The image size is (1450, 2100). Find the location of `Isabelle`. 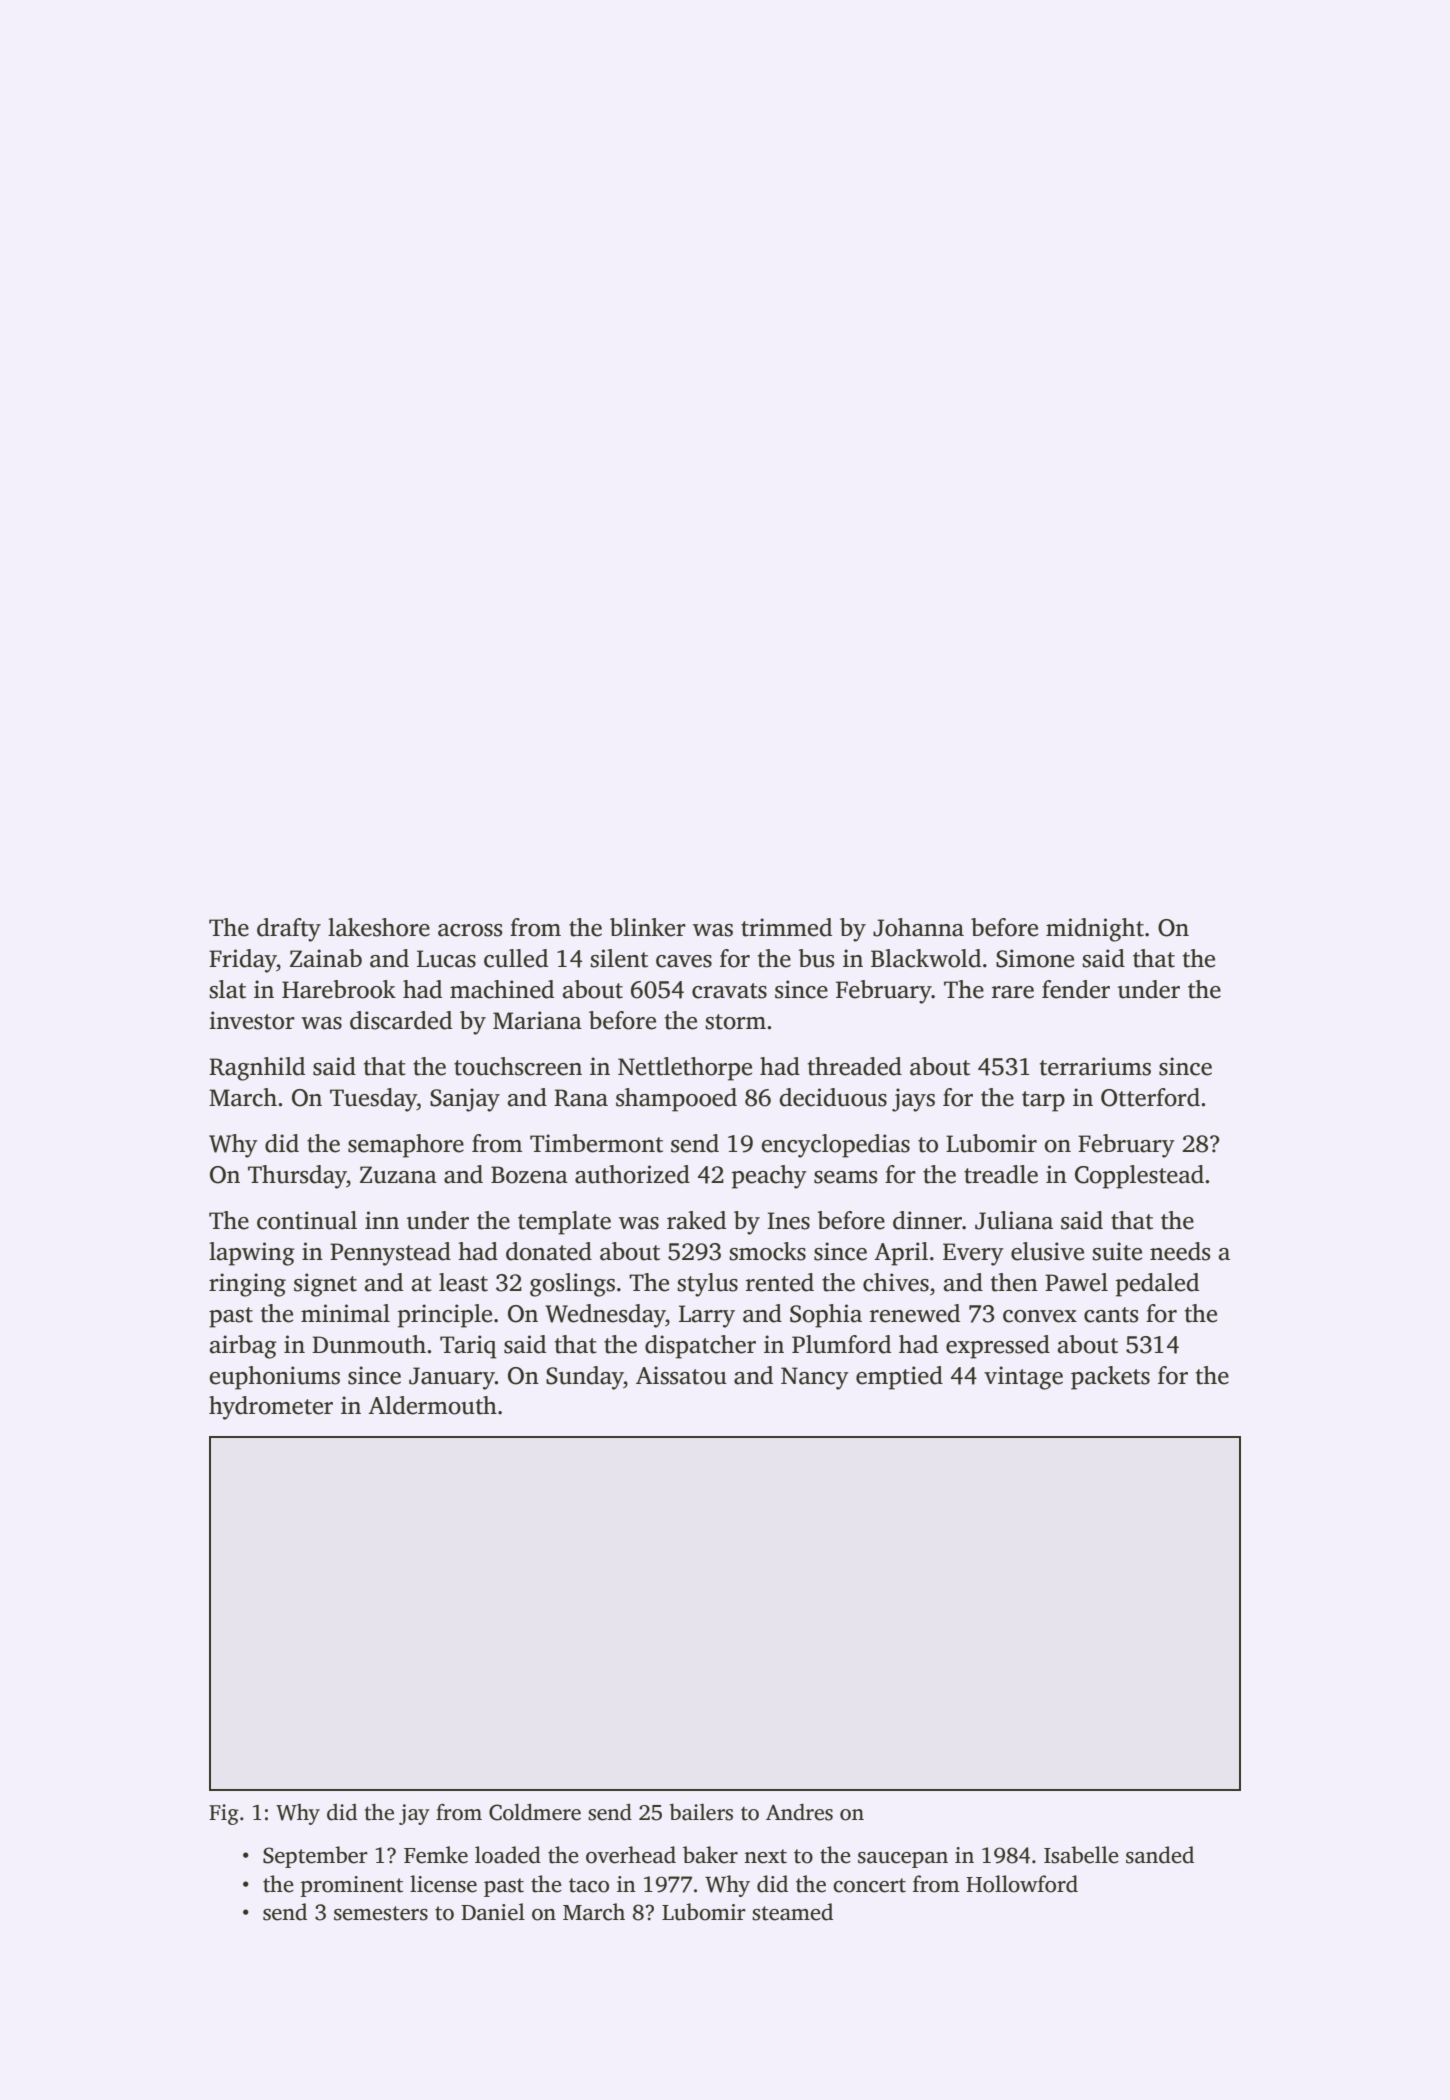

Isabelle is located at coordinates (1081, 1855).
